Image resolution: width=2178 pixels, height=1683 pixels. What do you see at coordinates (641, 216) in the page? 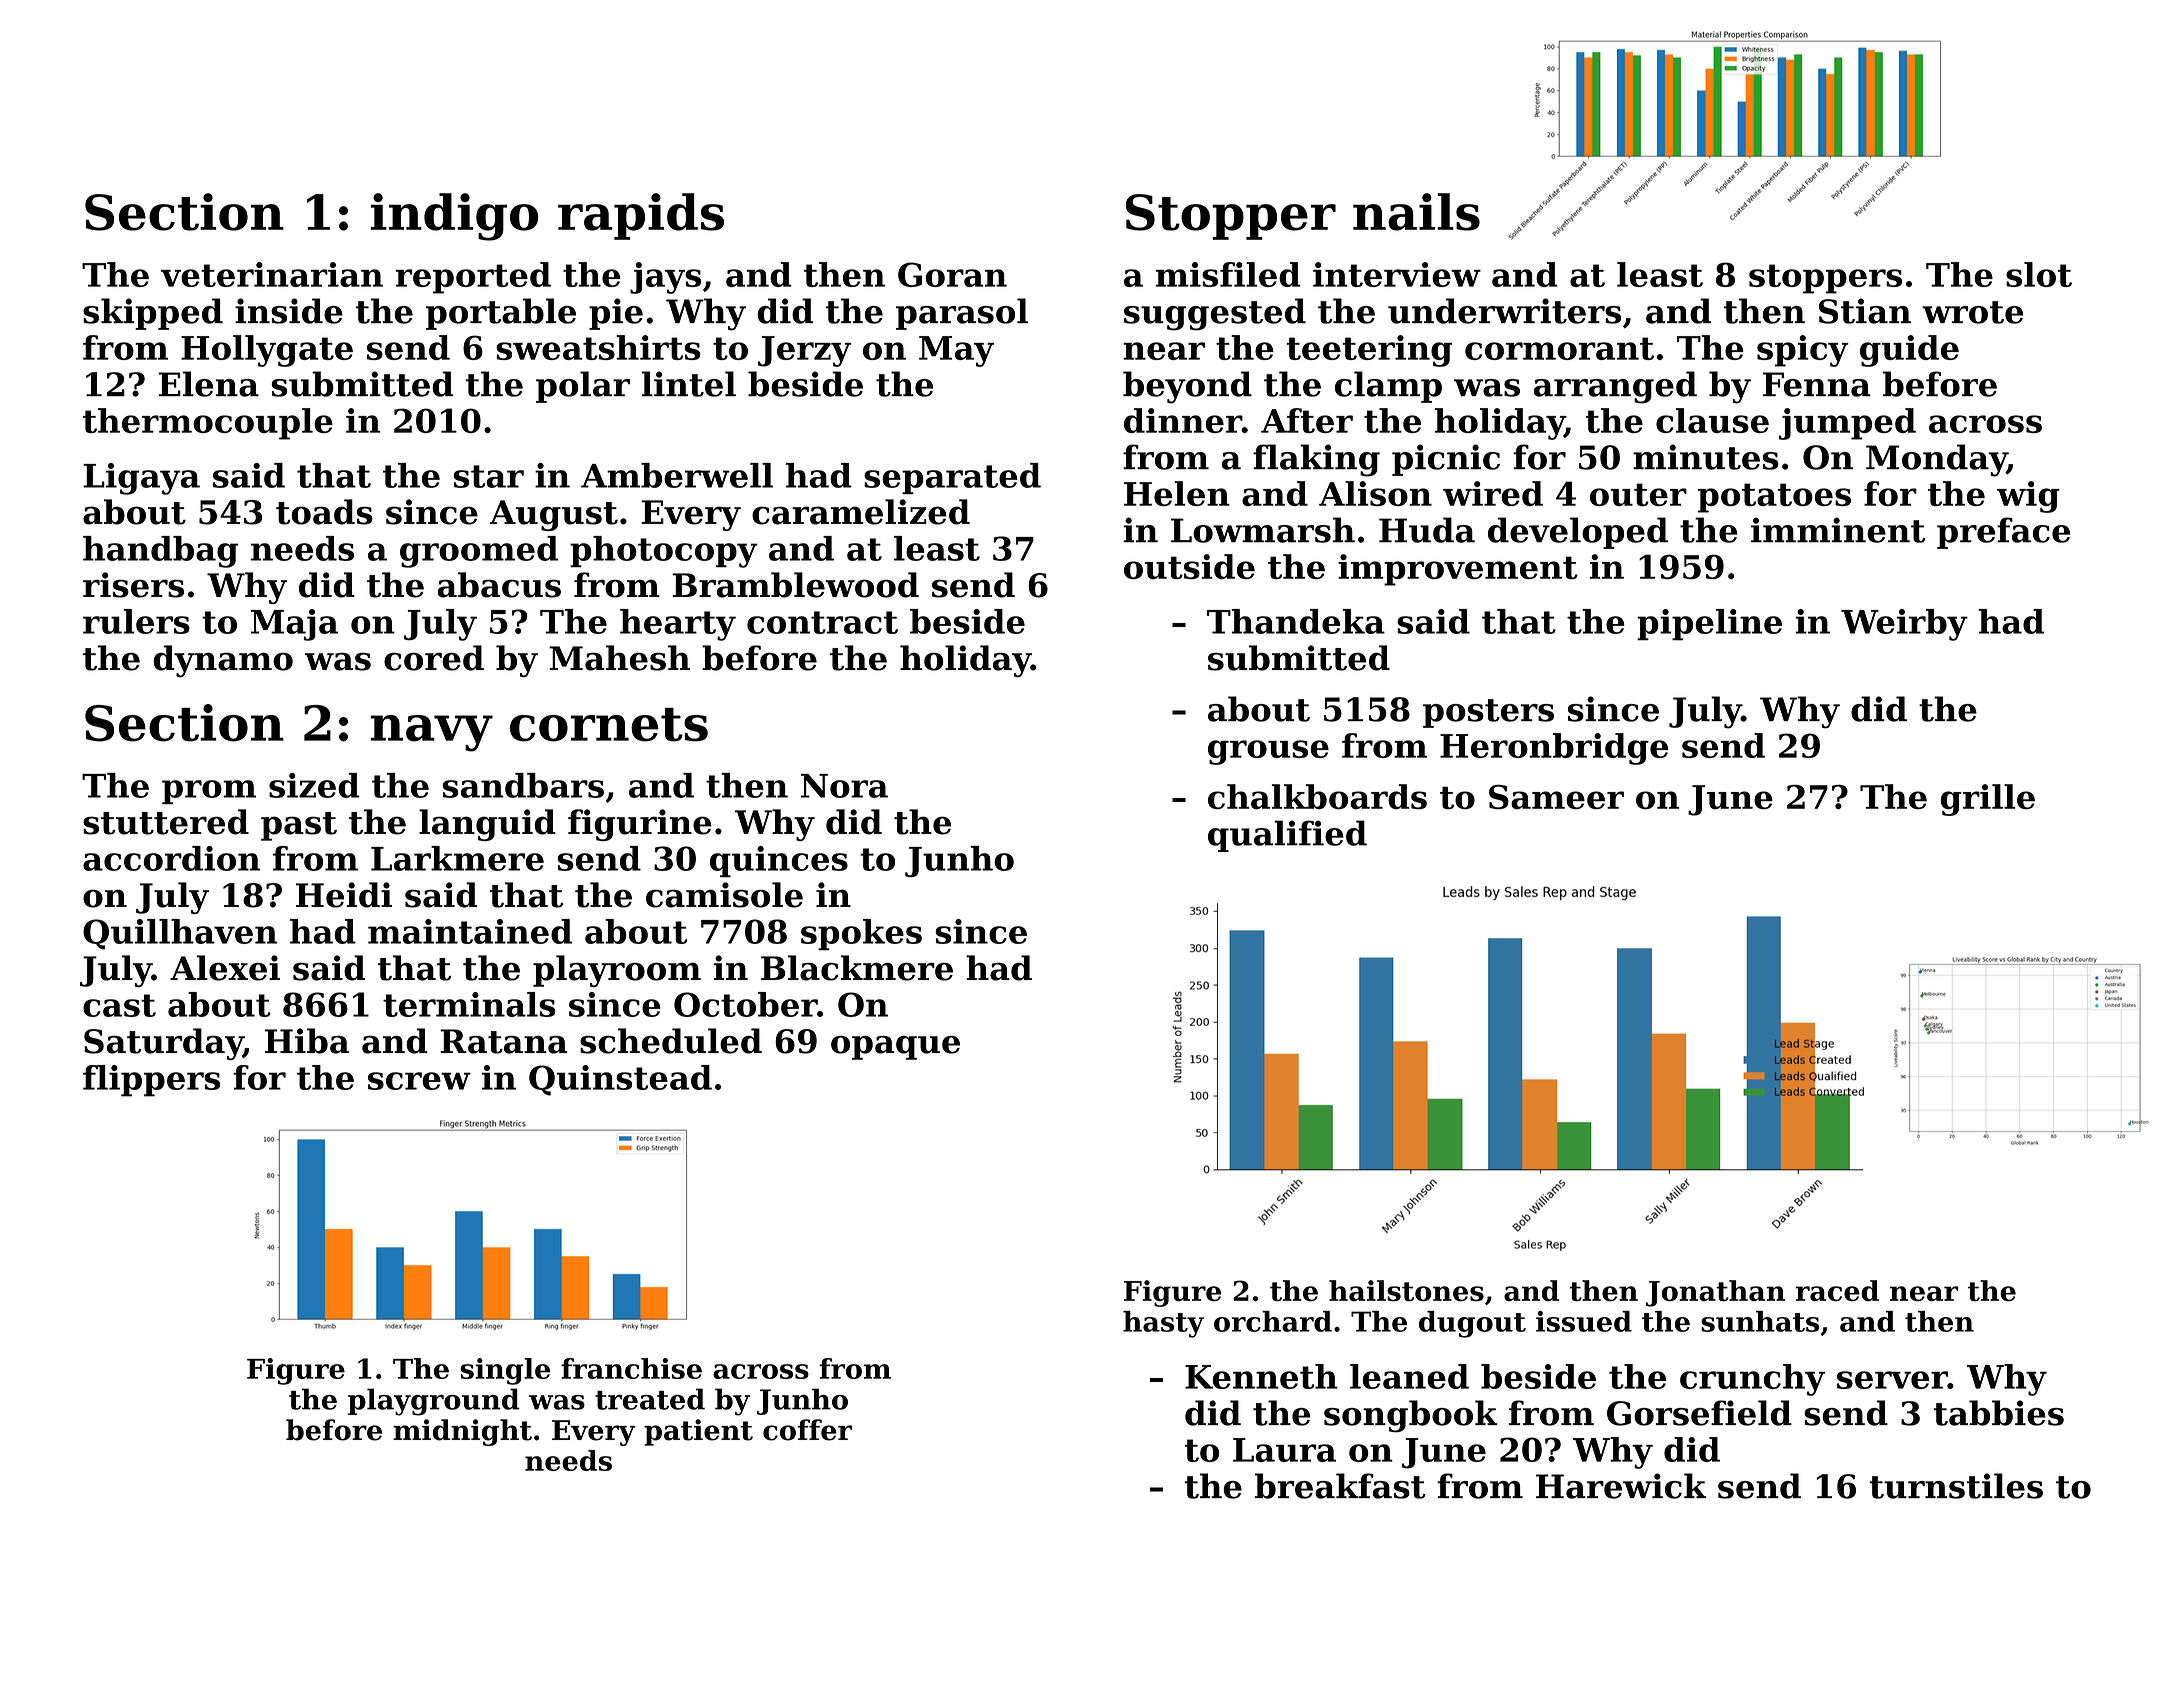
I see `rapids` at bounding box center [641, 216].
